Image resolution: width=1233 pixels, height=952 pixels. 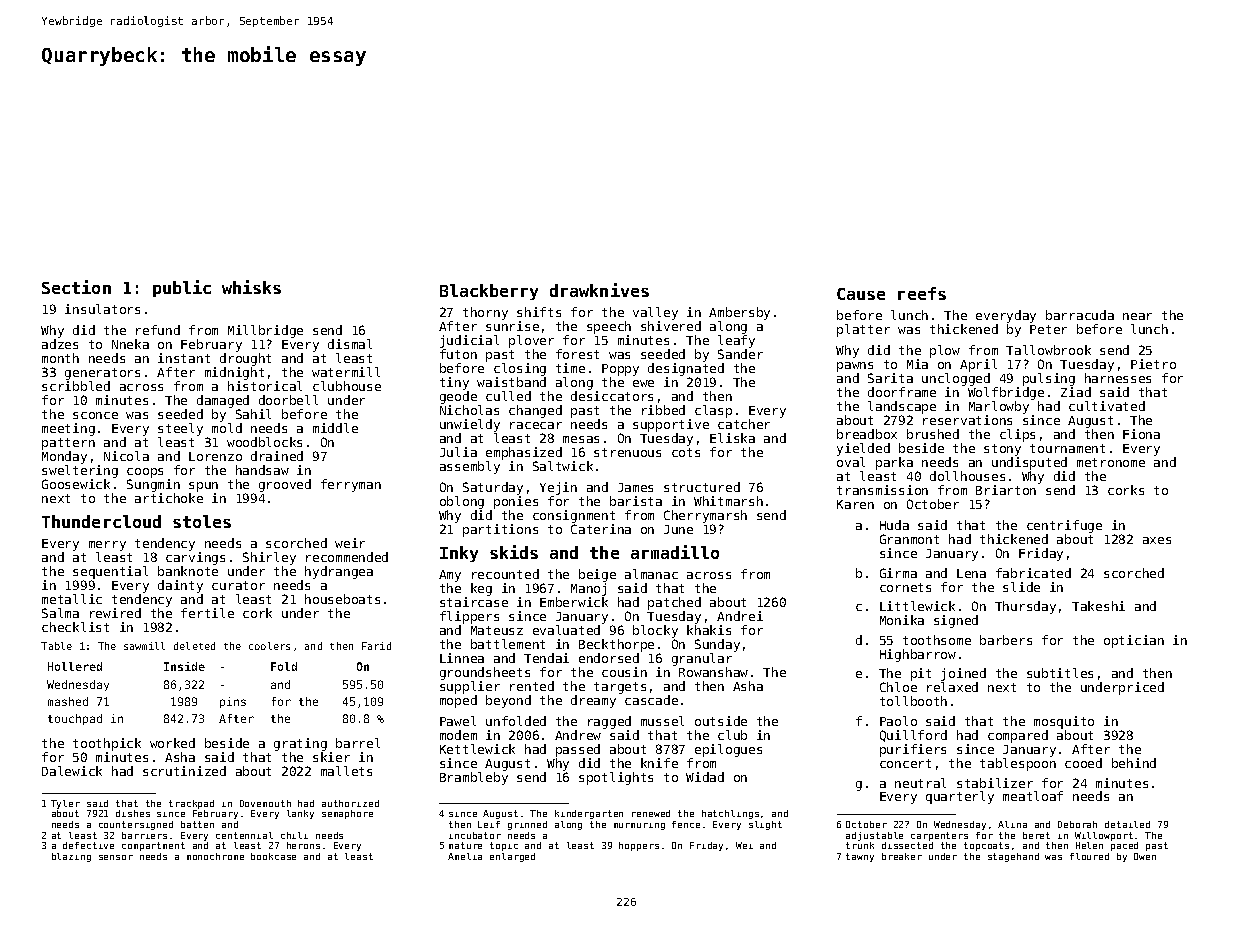 What do you see at coordinates (133, 813) in the screenshot?
I see `dishes` at bounding box center [133, 813].
